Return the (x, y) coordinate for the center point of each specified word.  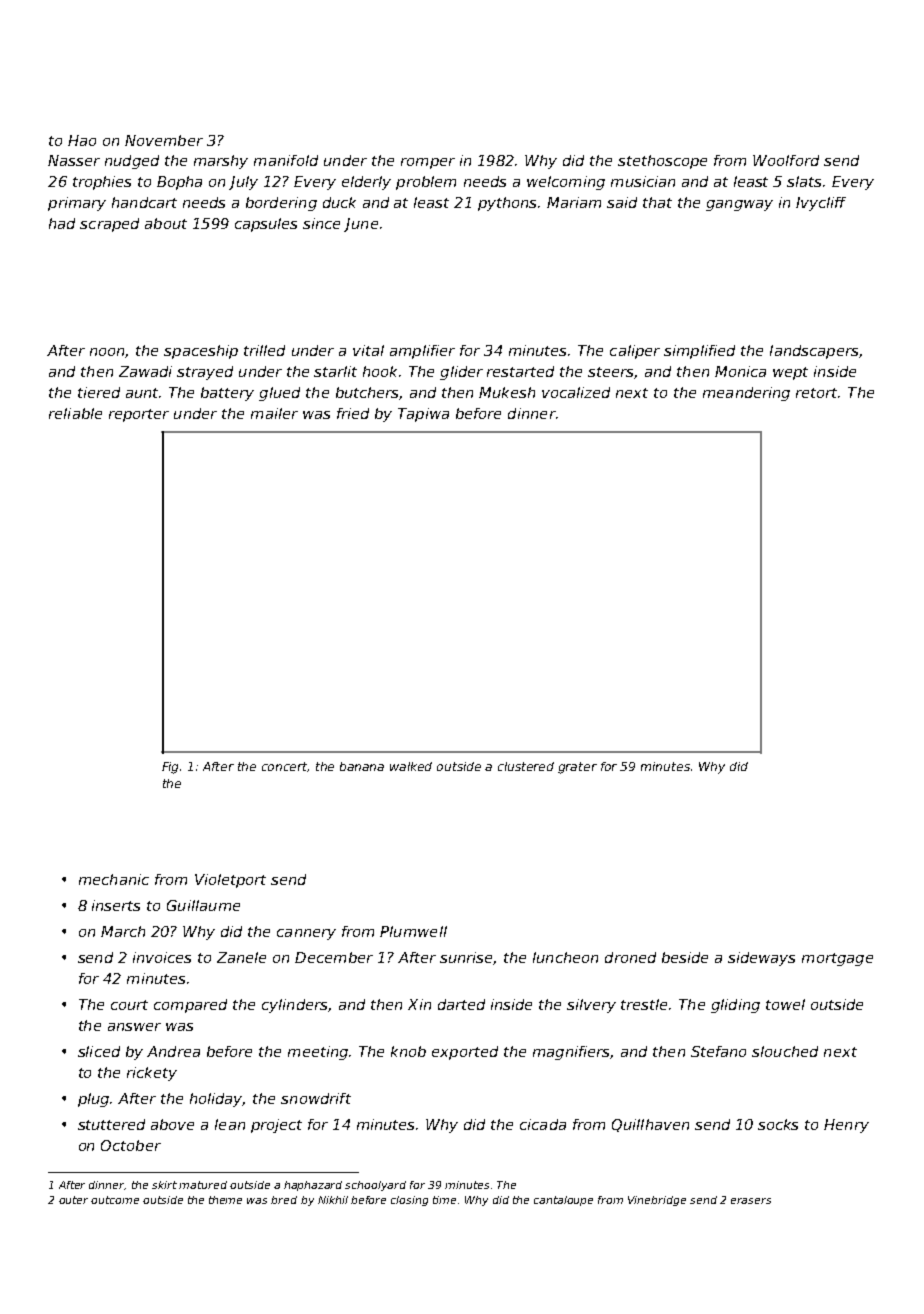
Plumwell (413, 931)
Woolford (786, 160)
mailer (274, 413)
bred (284, 1200)
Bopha (179, 183)
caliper (635, 352)
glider (461, 373)
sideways (761, 959)
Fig (170, 768)
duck (339, 202)
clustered (526, 766)
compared (190, 1006)
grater (577, 768)
